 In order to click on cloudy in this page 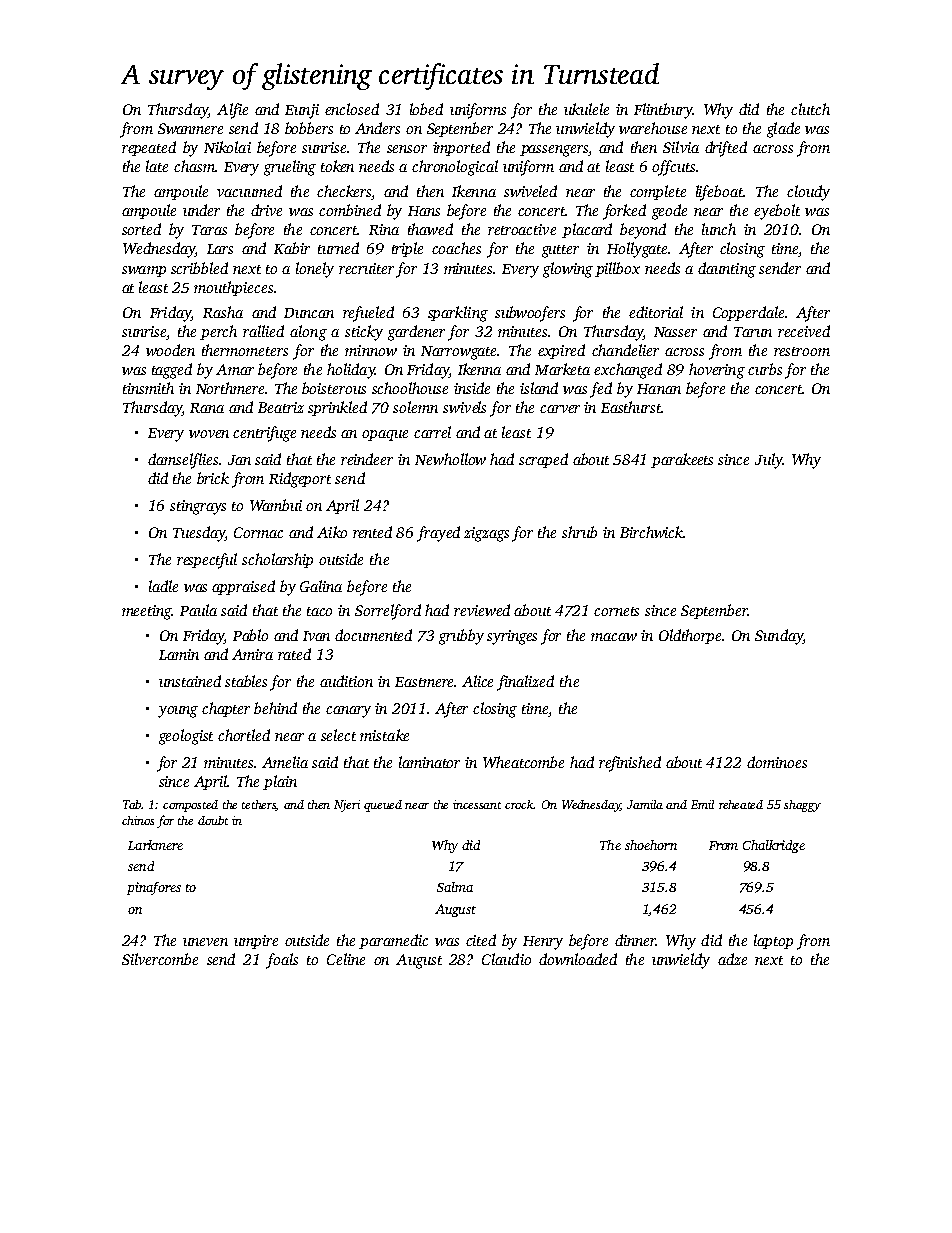, I will do `click(808, 193)`.
